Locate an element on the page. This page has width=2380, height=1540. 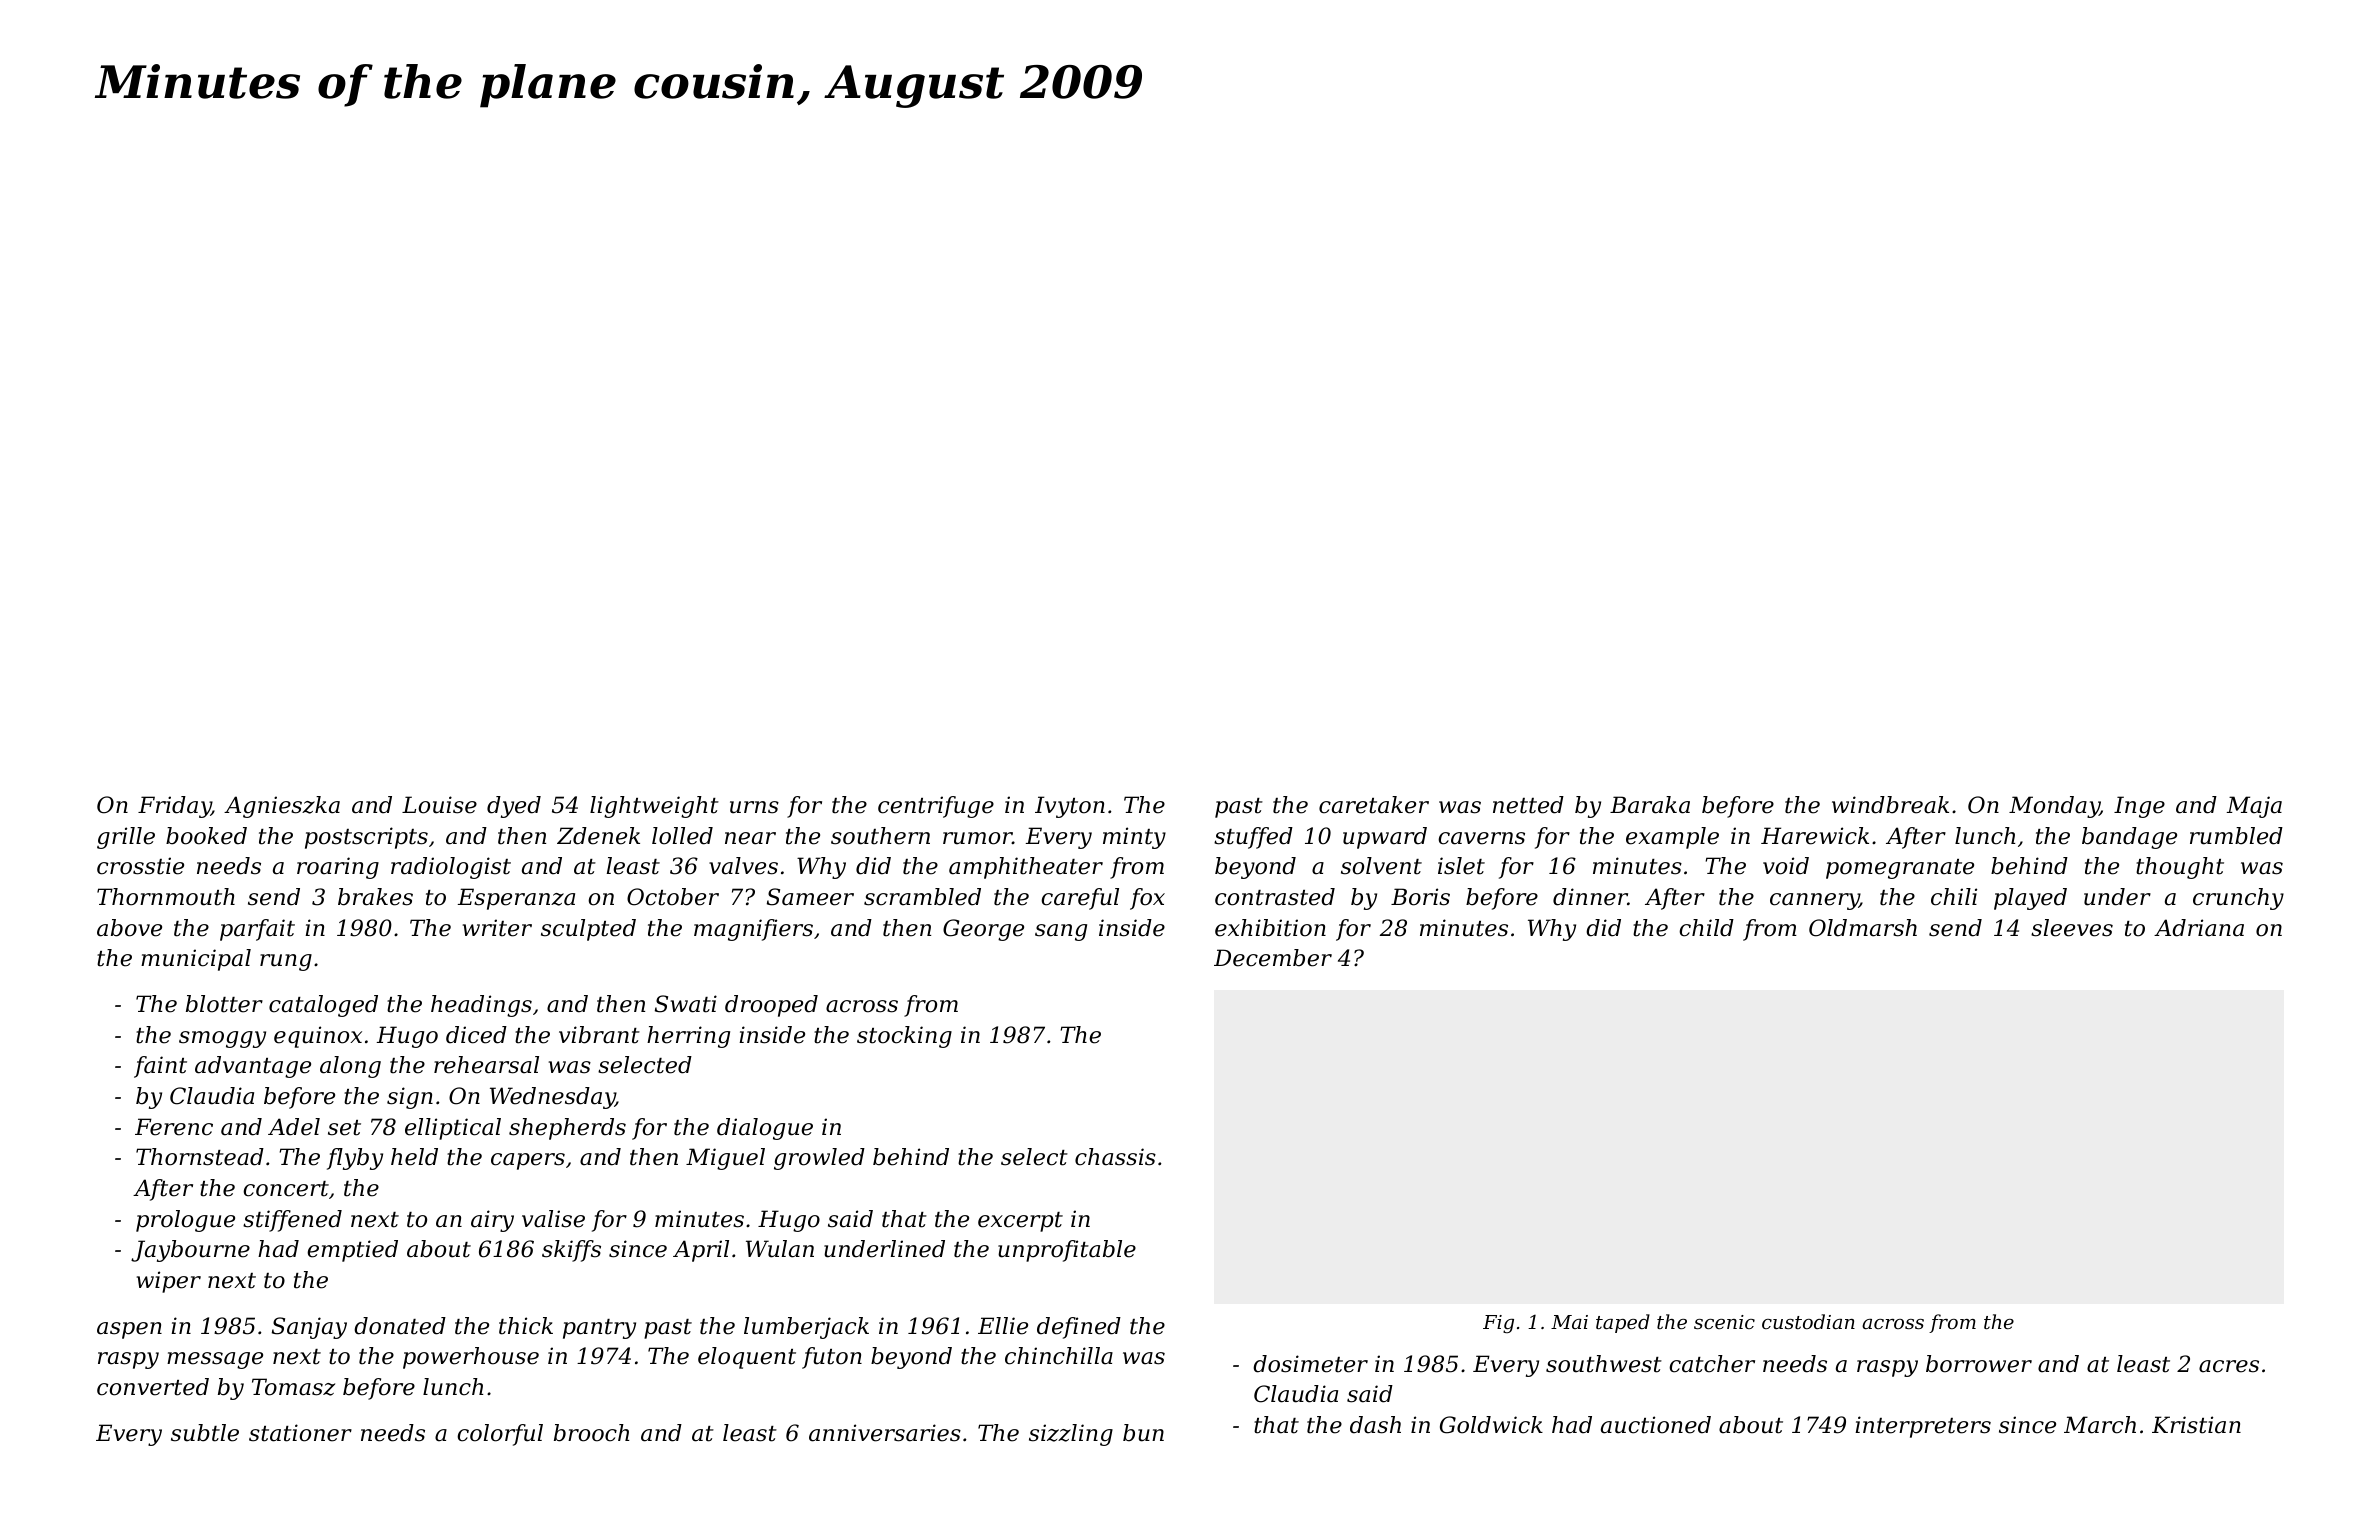
custodian is located at coordinates (1808, 1321).
